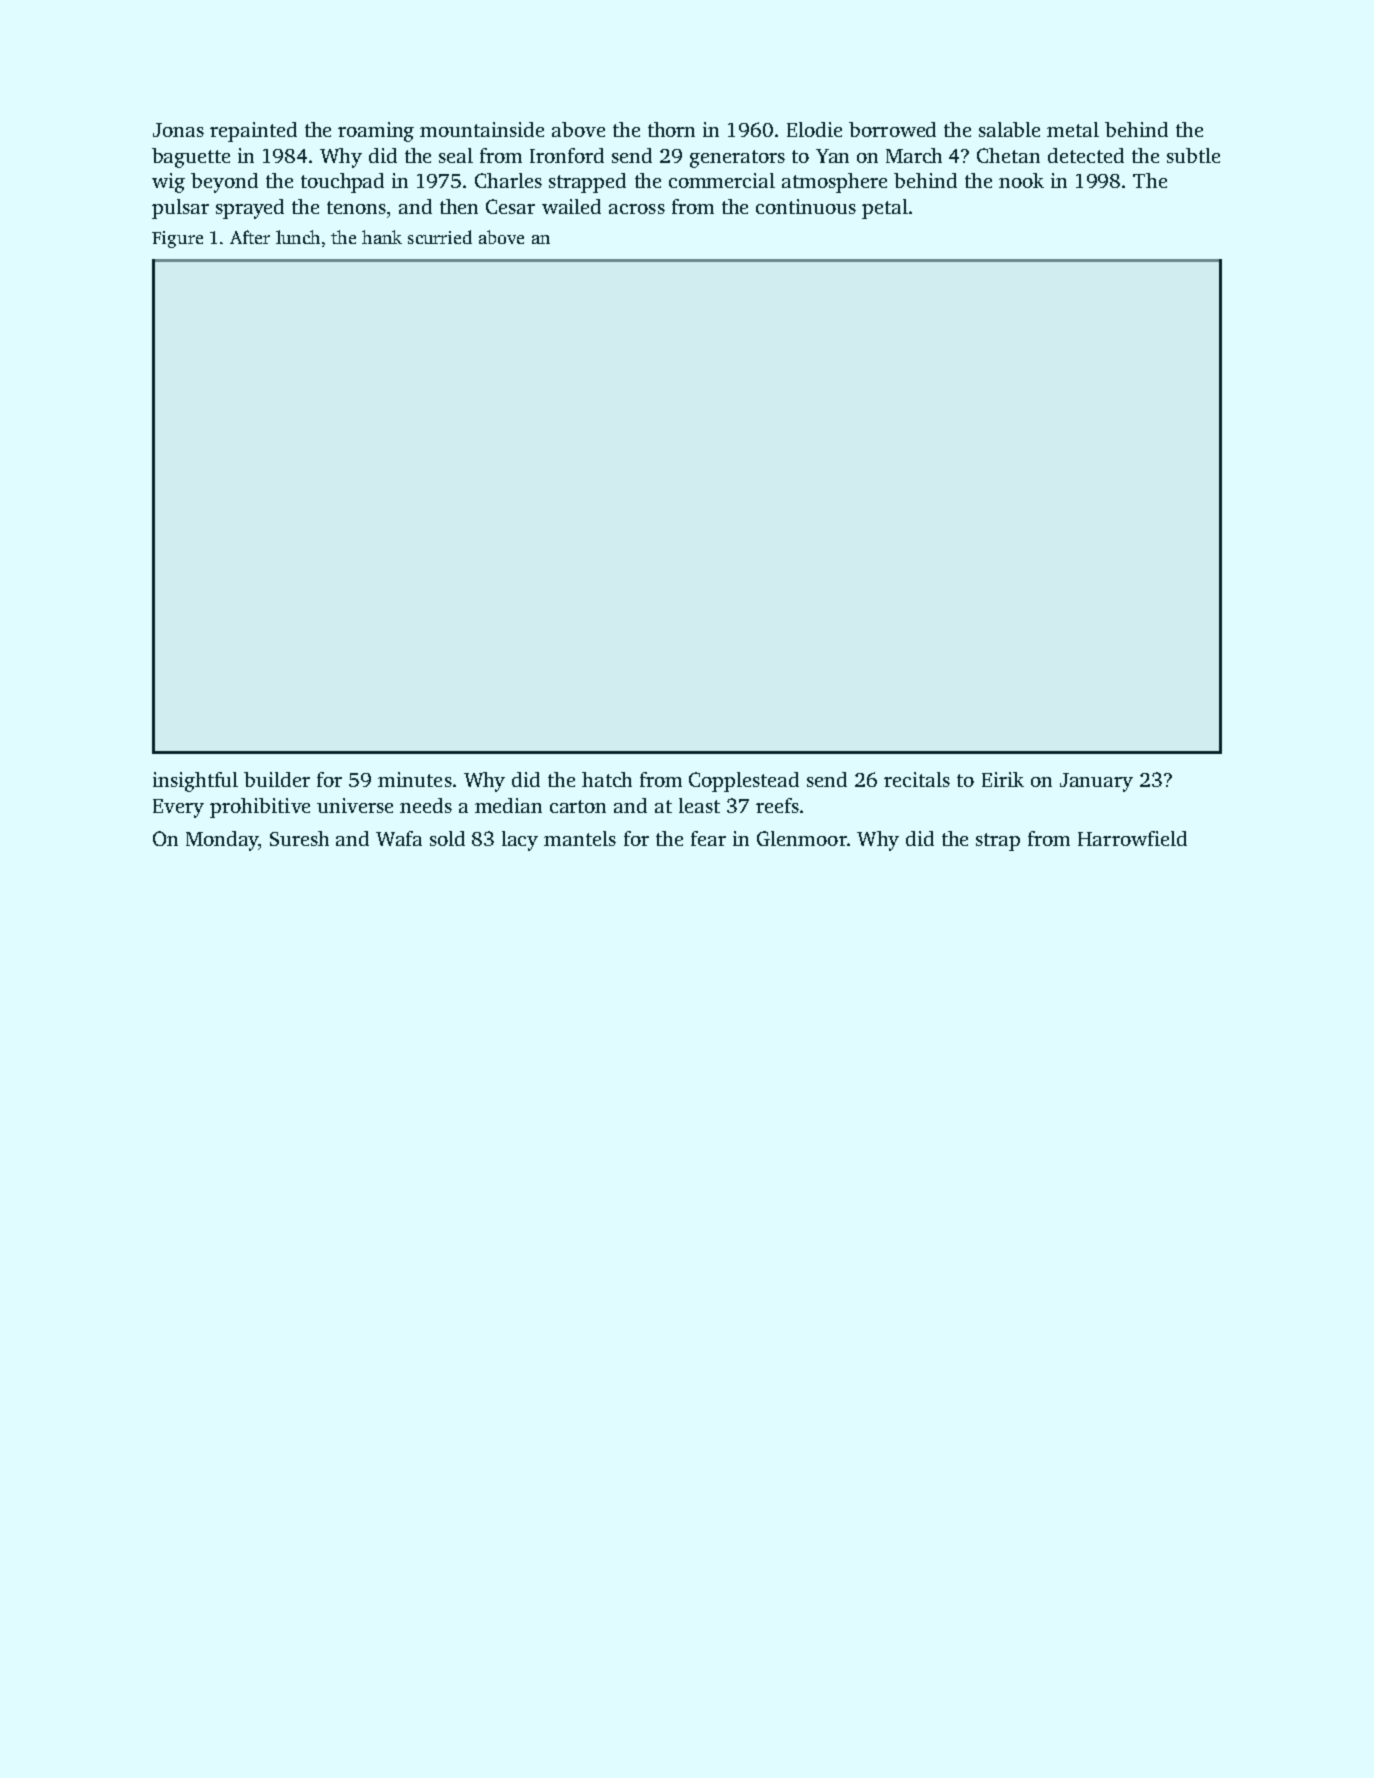 The width and height of the image is (1374, 1778). What do you see at coordinates (744, 782) in the image?
I see `Copplestead` at bounding box center [744, 782].
